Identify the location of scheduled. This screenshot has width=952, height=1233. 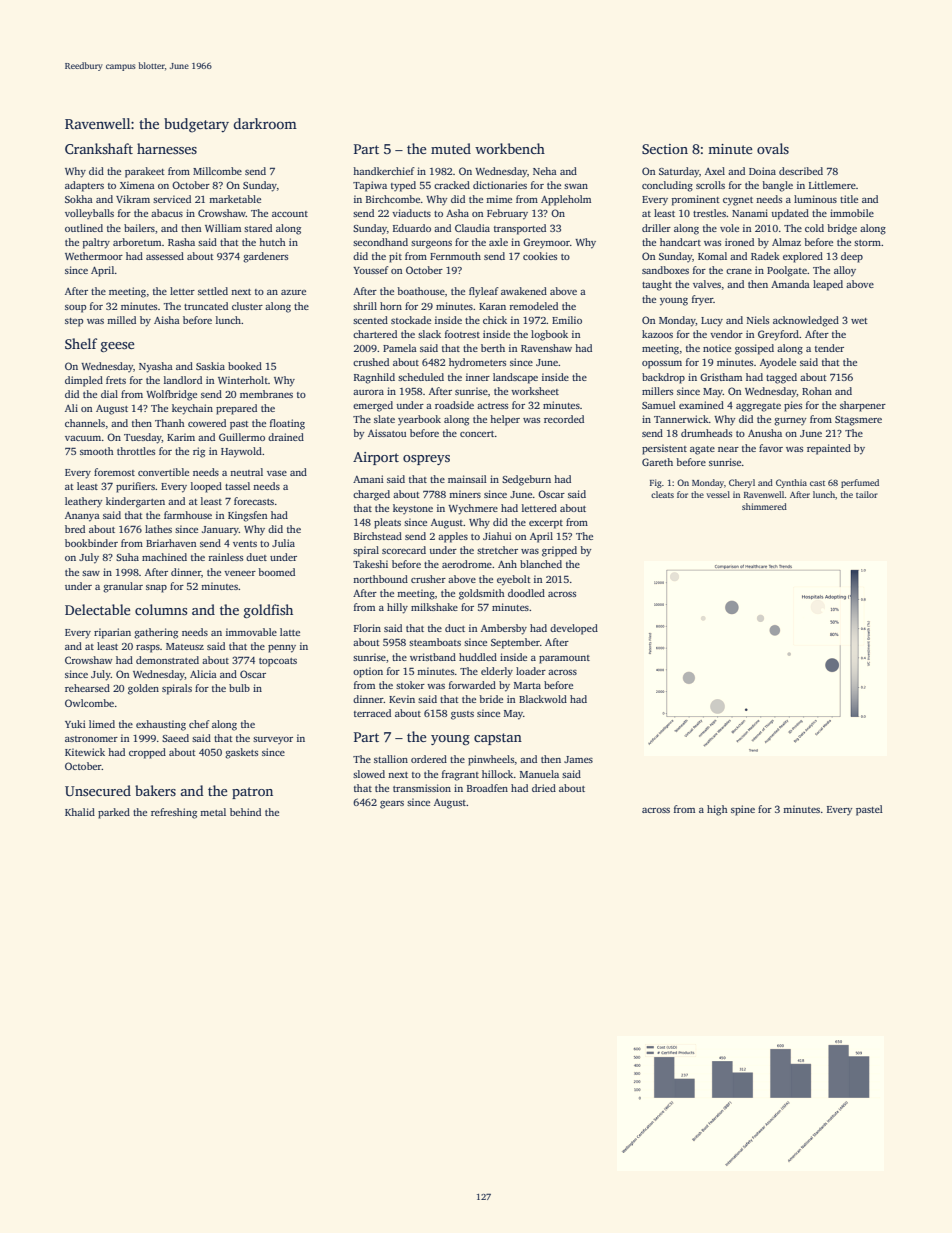
(421, 377).
